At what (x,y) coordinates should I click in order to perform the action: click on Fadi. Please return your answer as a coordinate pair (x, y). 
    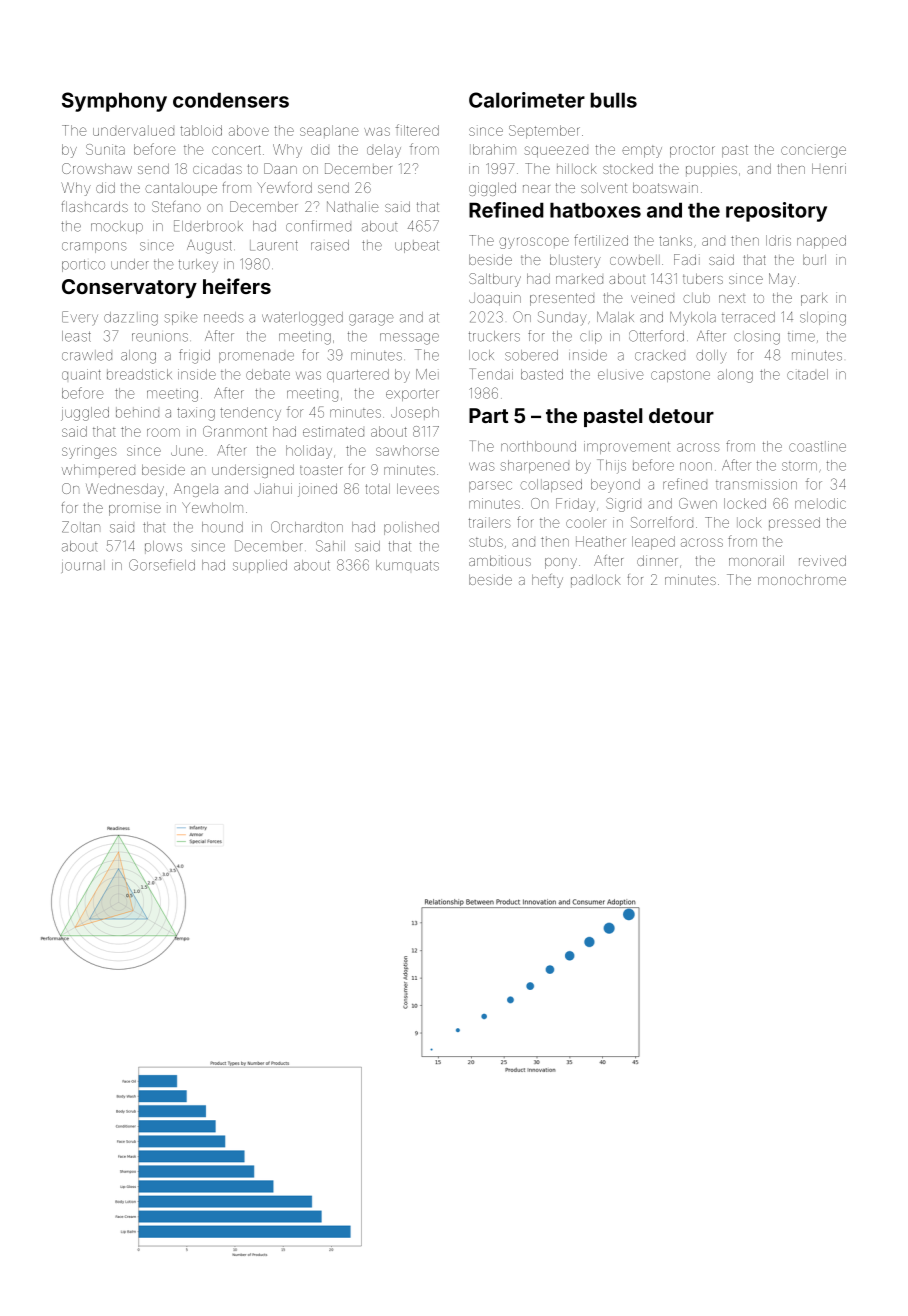
    Looking at the image, I should click on (687, 259).
